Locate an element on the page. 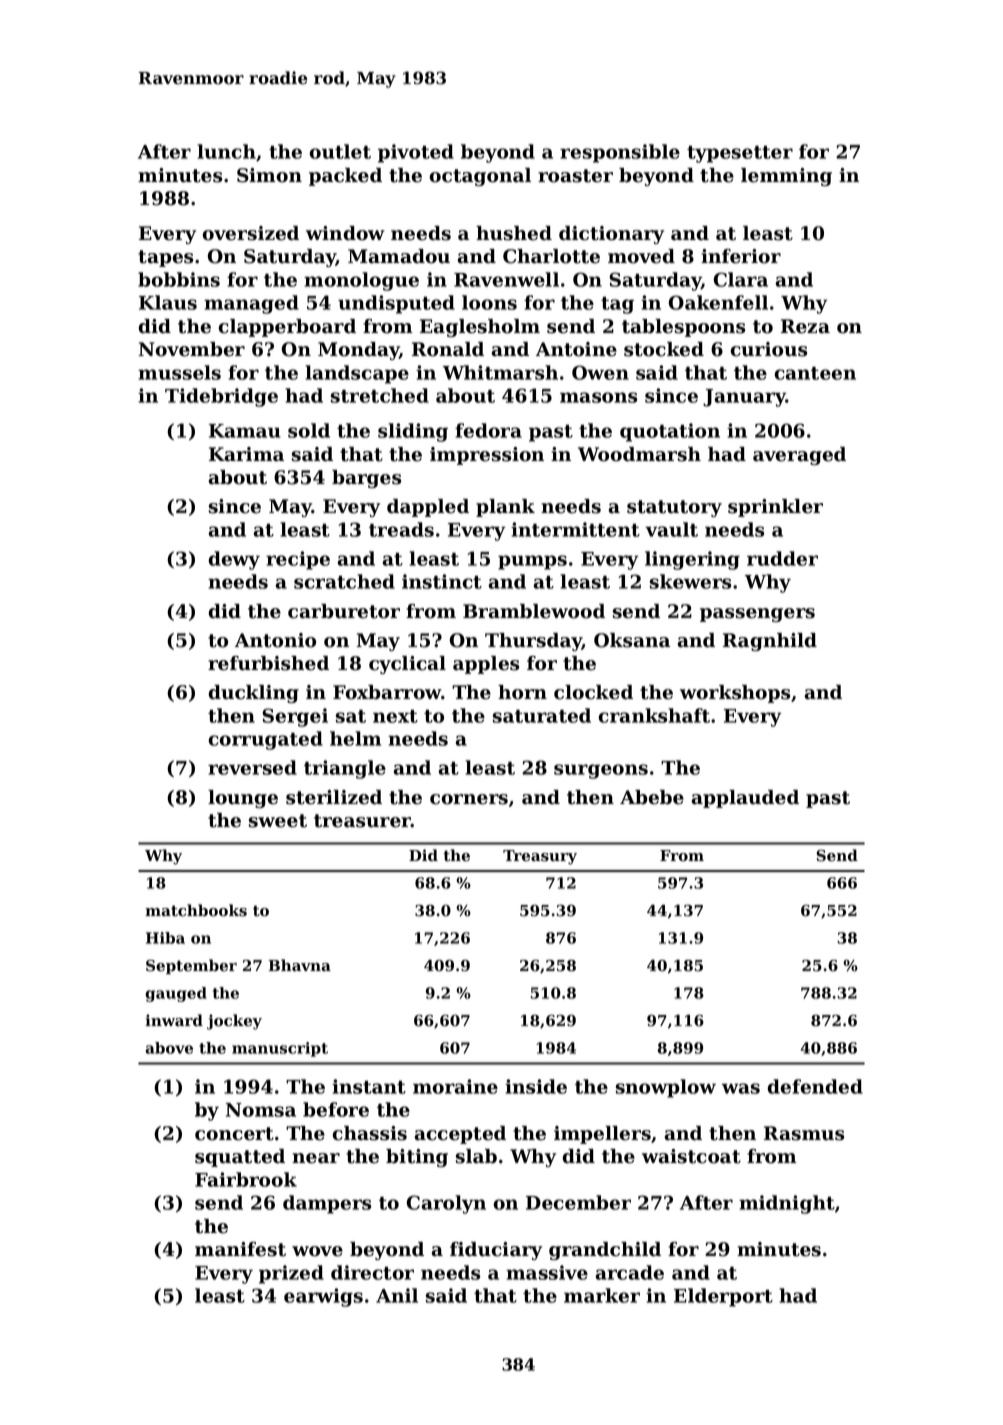 The image size is (1003, 1425). above is located at coordinates (169, 1048).
